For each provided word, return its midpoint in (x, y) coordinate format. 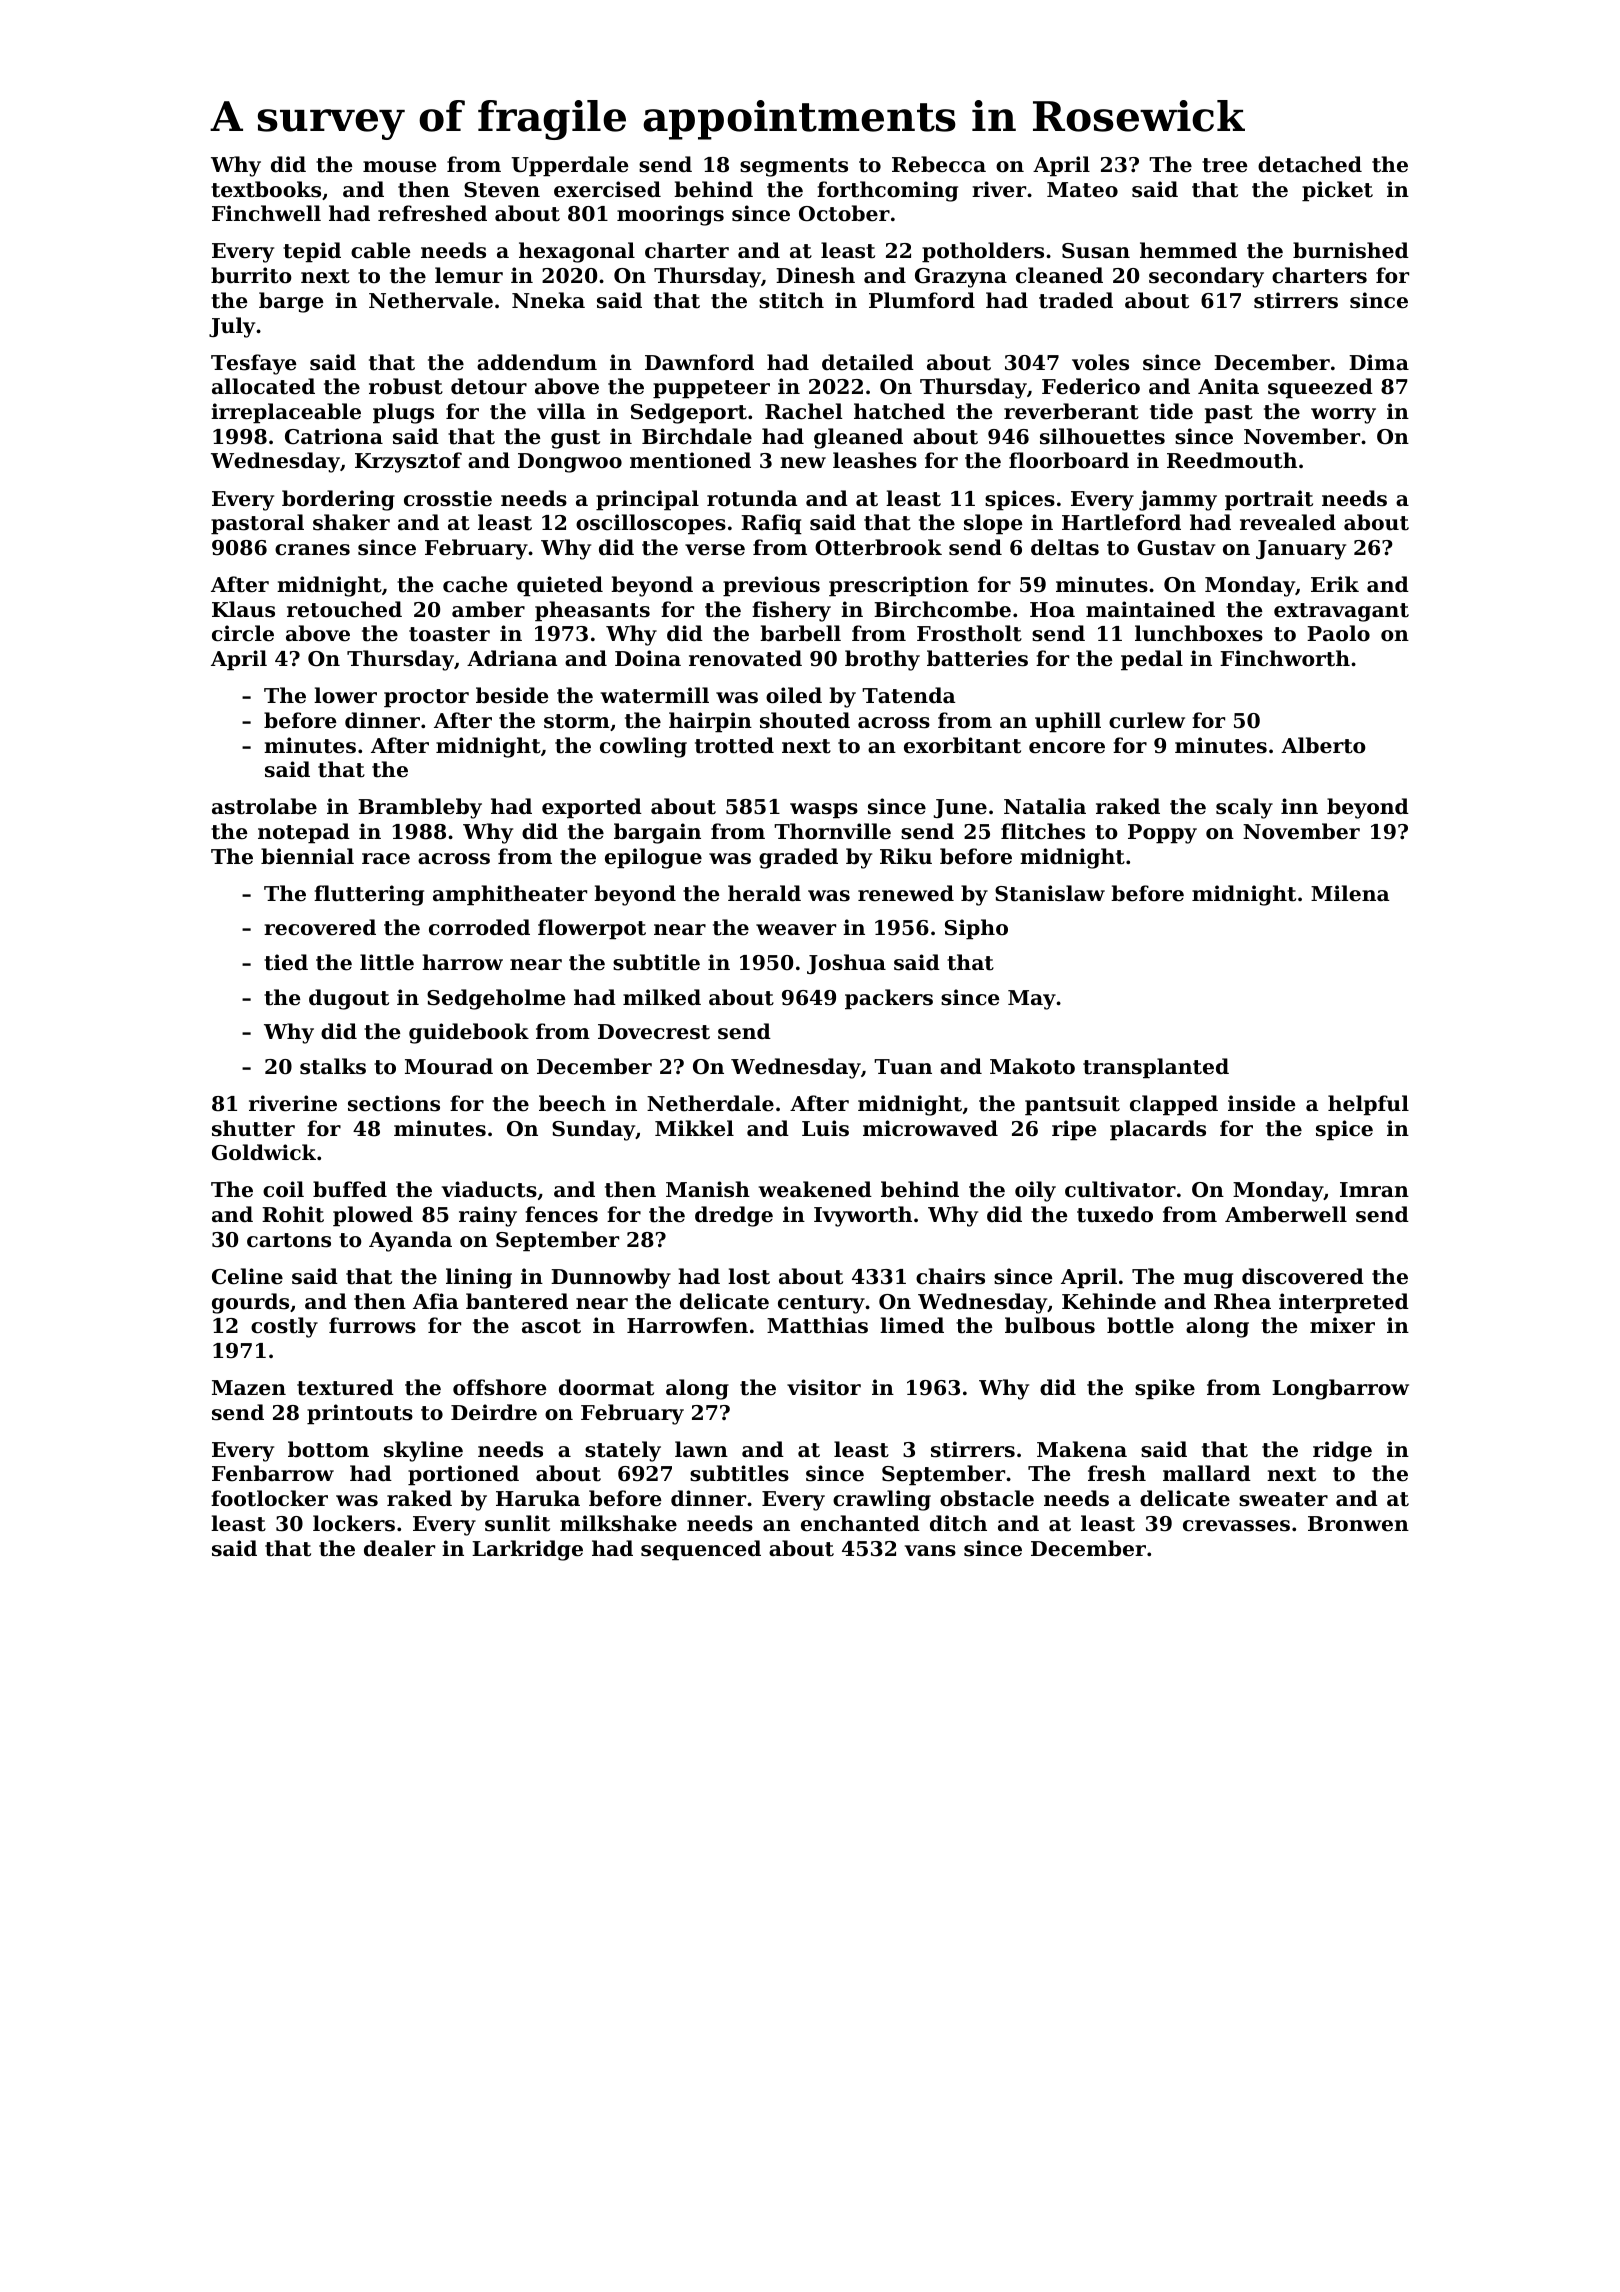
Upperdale (569, 166)
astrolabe (264, 806)
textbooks (266, 189)
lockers (354, 1523)
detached (1310, 164)
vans (930, 1551)
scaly (1244, 808)
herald (764, 893)
